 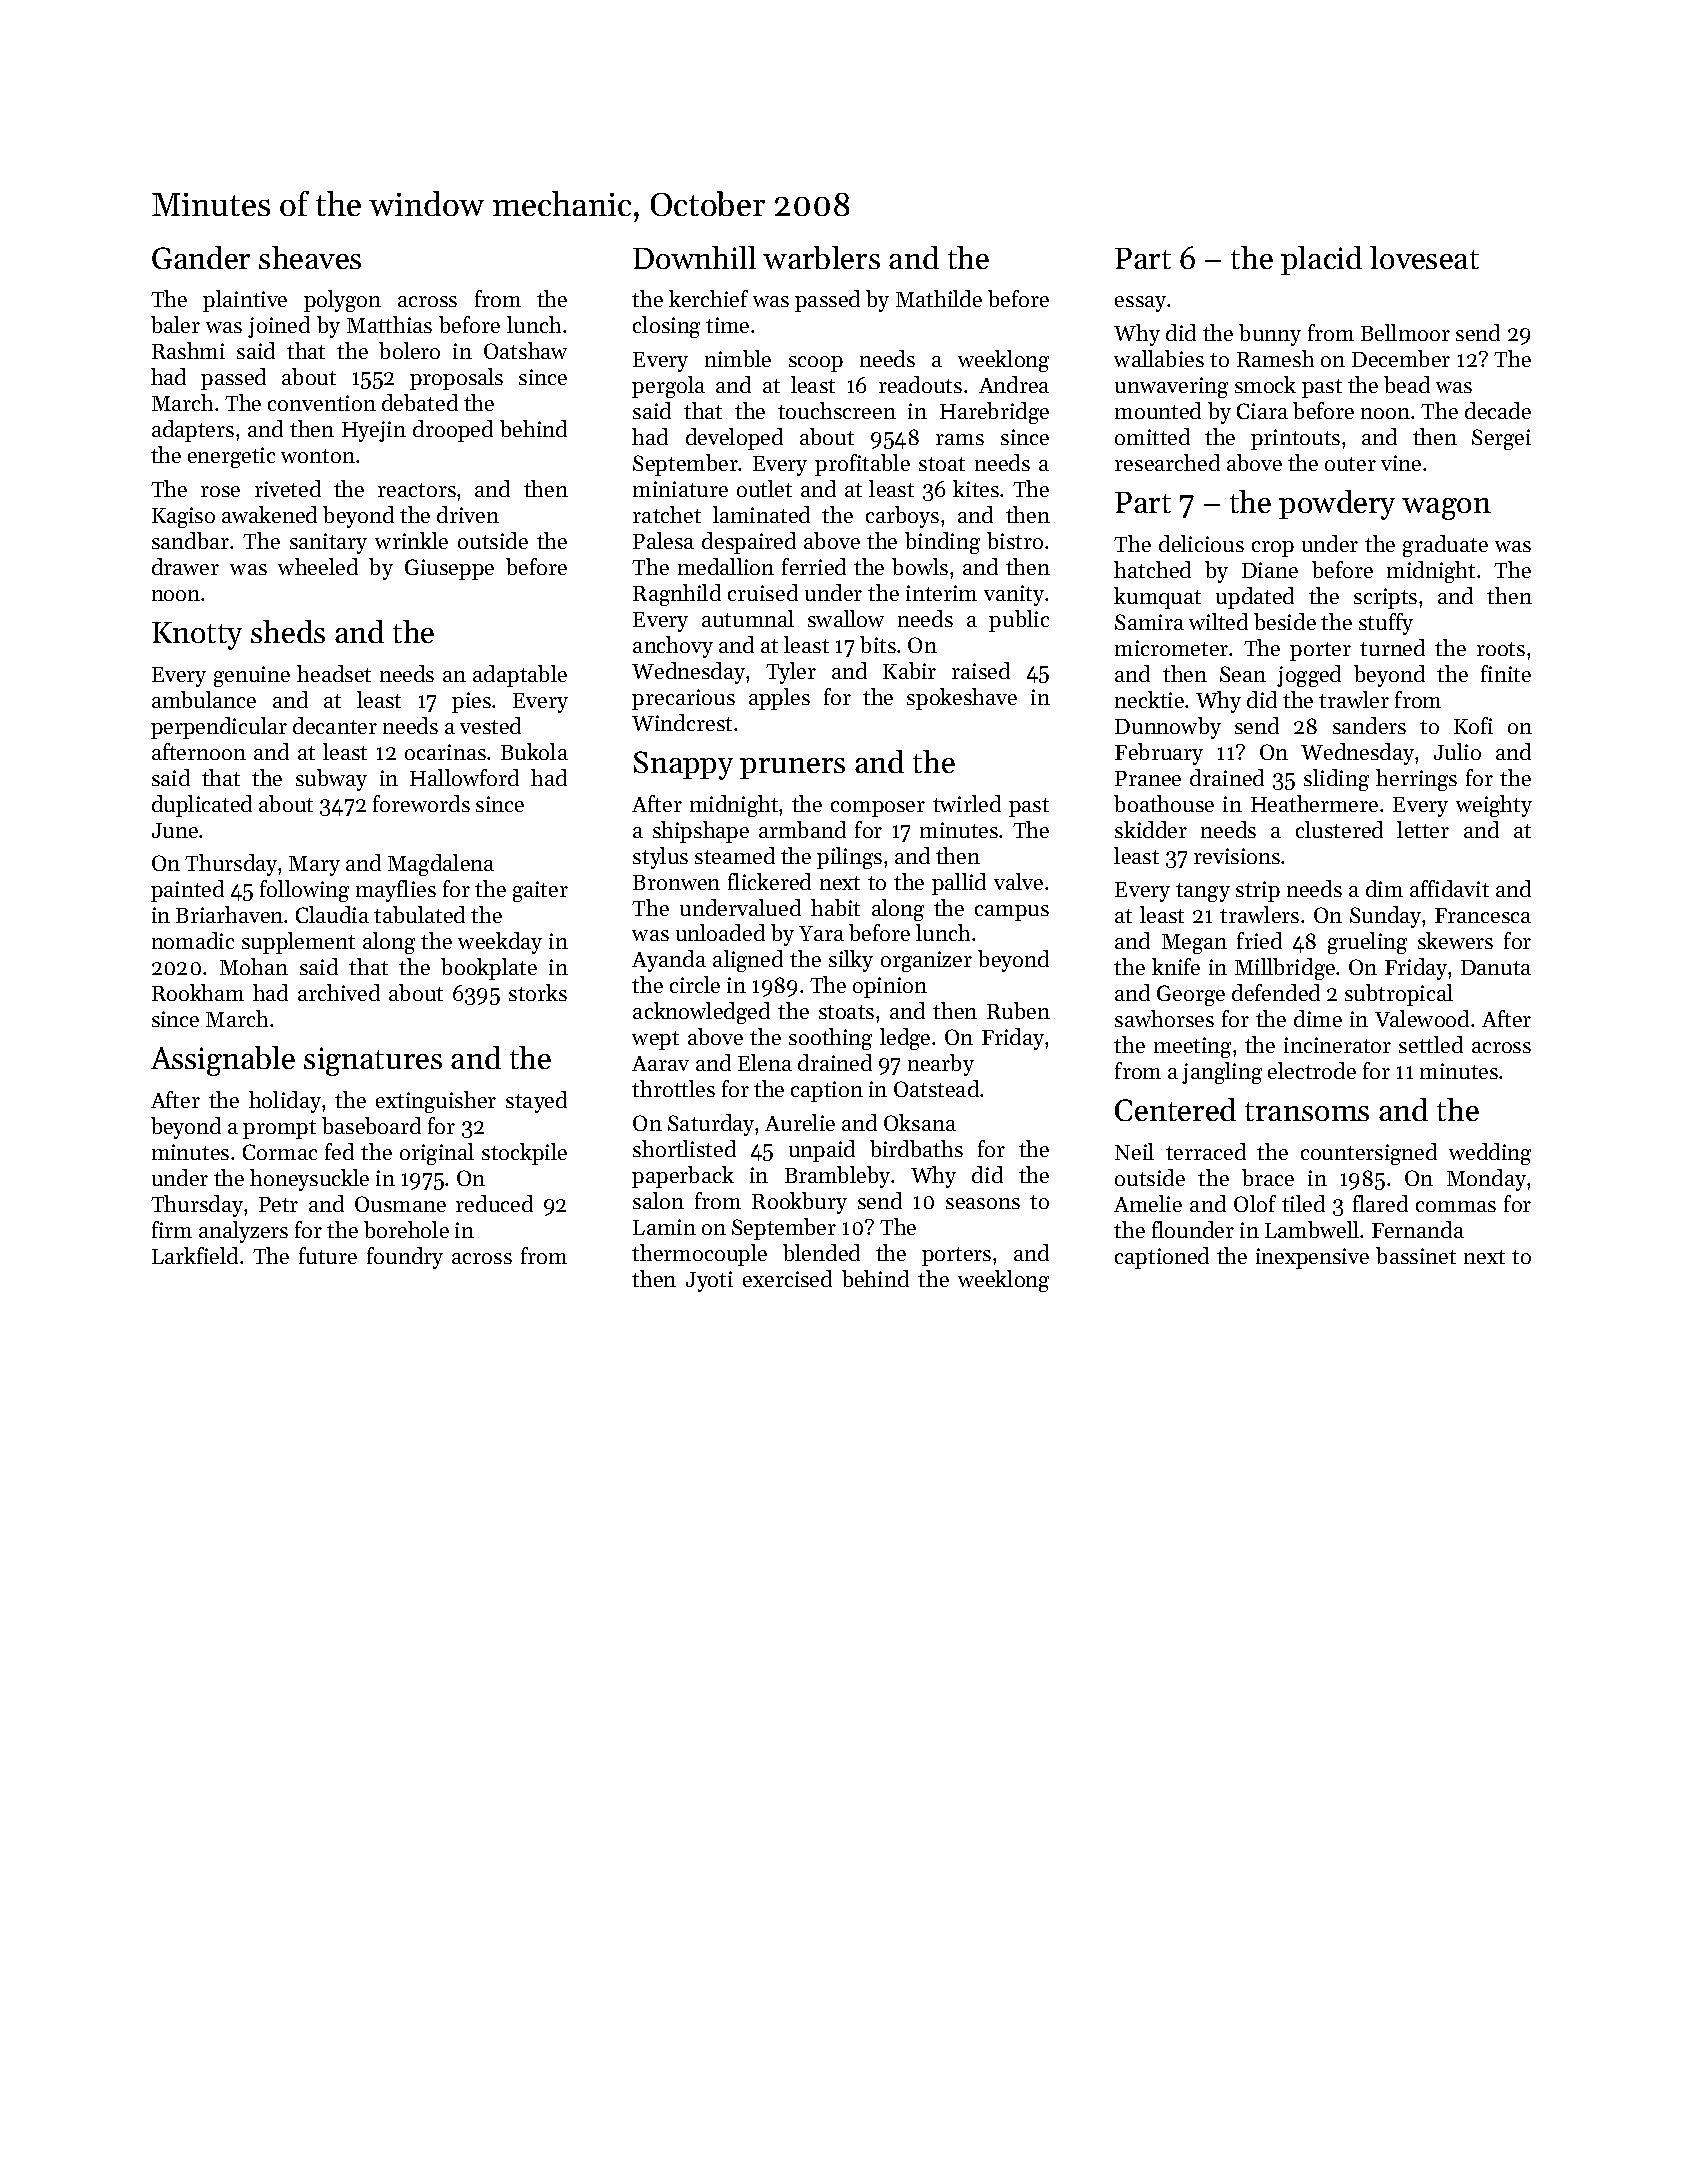 What do you see at coordinates (310, 257) in the screenshot?
I see `sheaves` at bounding box center [310, 257].
